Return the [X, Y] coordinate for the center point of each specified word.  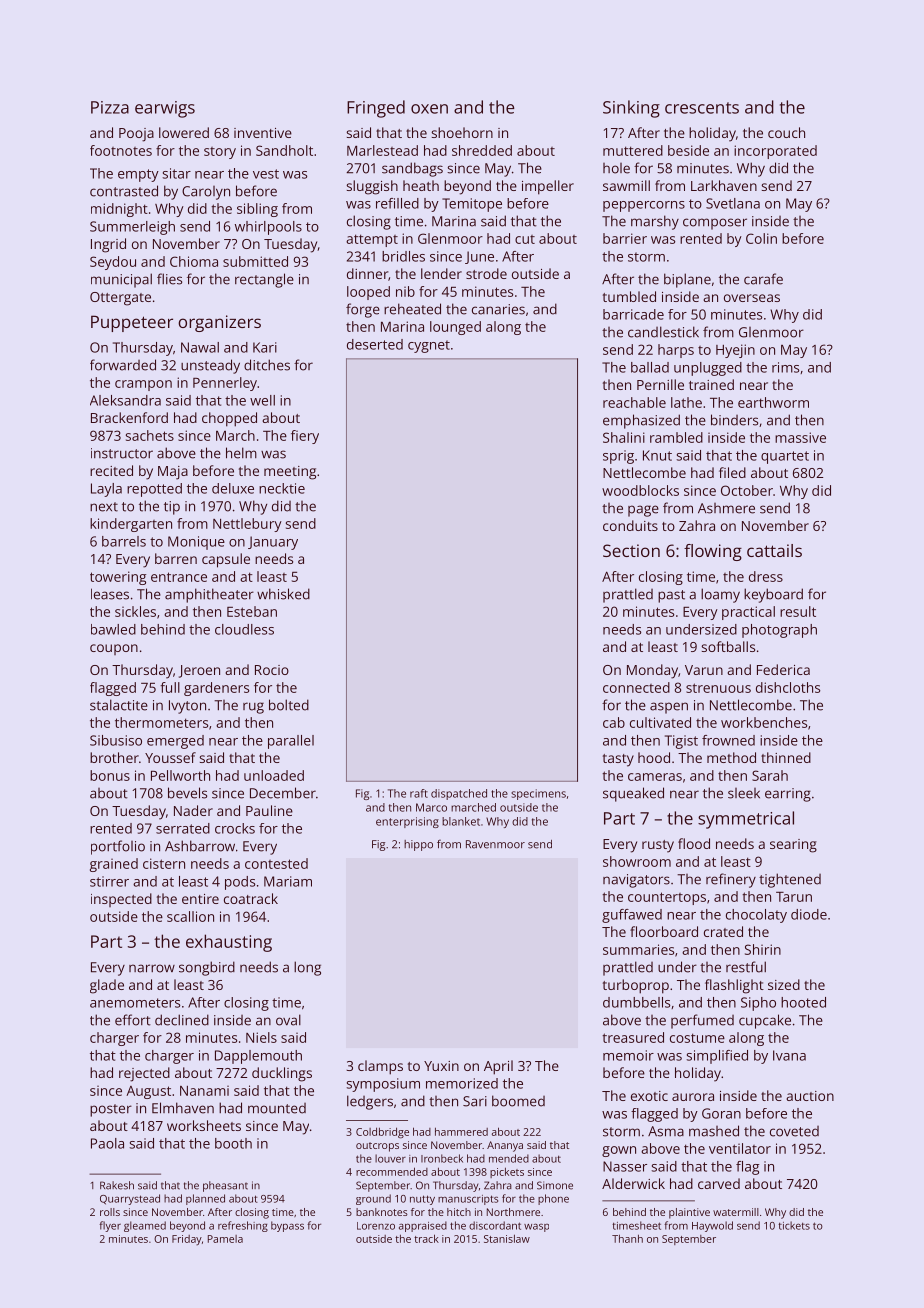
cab [614, 722]
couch [786, 132]
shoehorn [462, 132]
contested [276, 863]
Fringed [376, 109]
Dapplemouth [258, 1057]
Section [631, 550]
